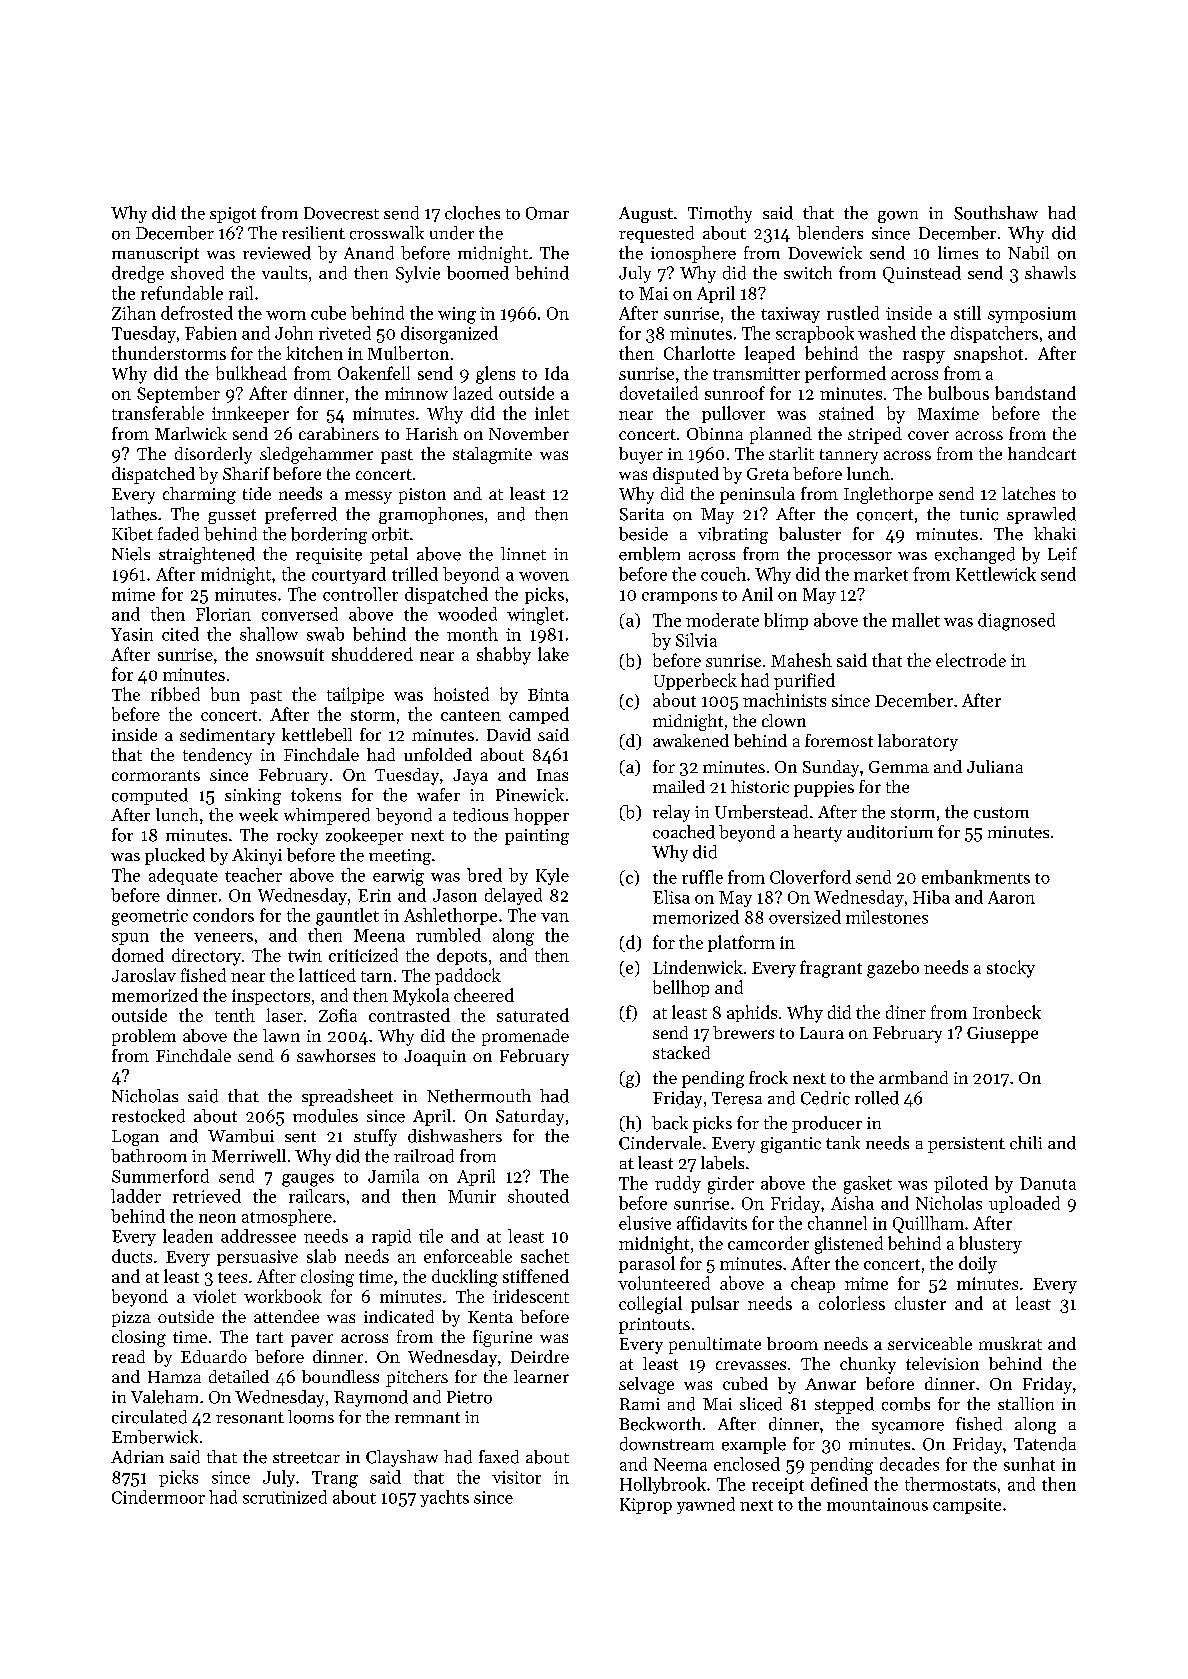 The height and width of the document is (1679, 1188). I want to click on gauges, so click(308, 1180).
